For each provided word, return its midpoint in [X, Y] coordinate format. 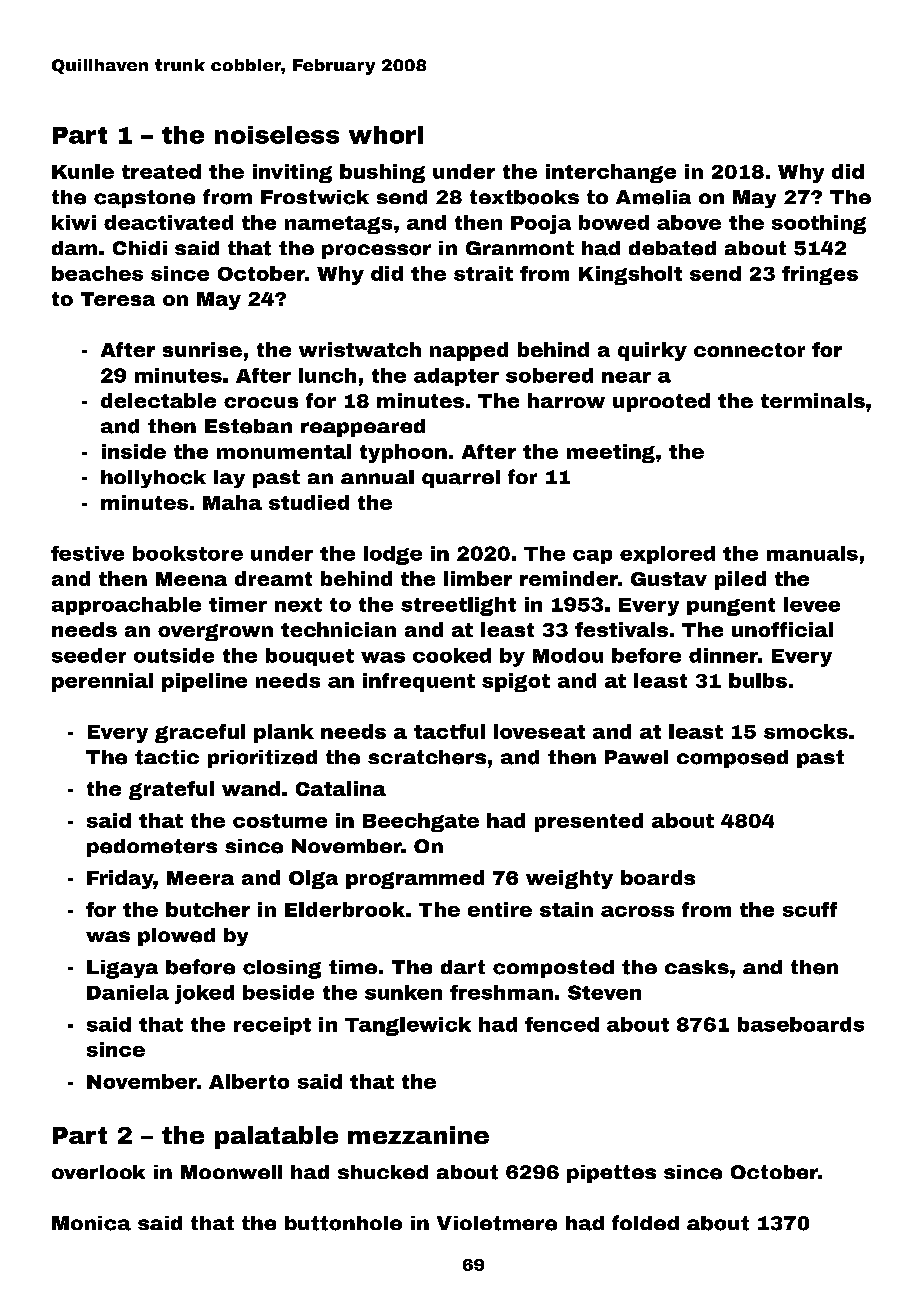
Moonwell [231, 1172]
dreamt [273, 578]
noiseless [277, 135]
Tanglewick [408, 1026]
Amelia [653, 197]
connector [749, 350]
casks [697, 967]
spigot [516, 682]
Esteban [248, 426]
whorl [386, 135]
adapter [456, 377]
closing [282, 969]
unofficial [782, 629]
